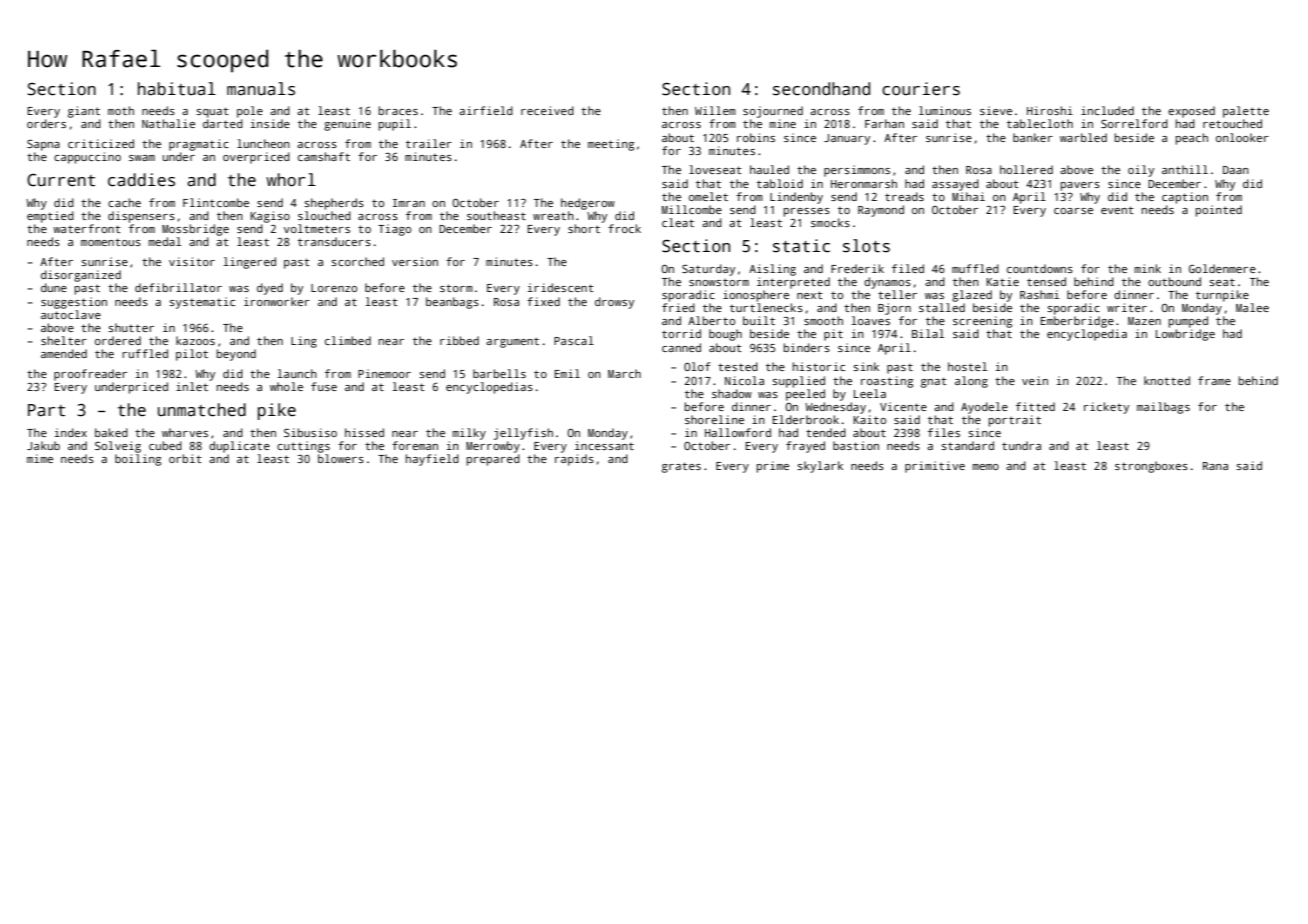  What do you see at coordinates (270, 123) in the page?
I see `inside` at bounding box center [270, 123].
